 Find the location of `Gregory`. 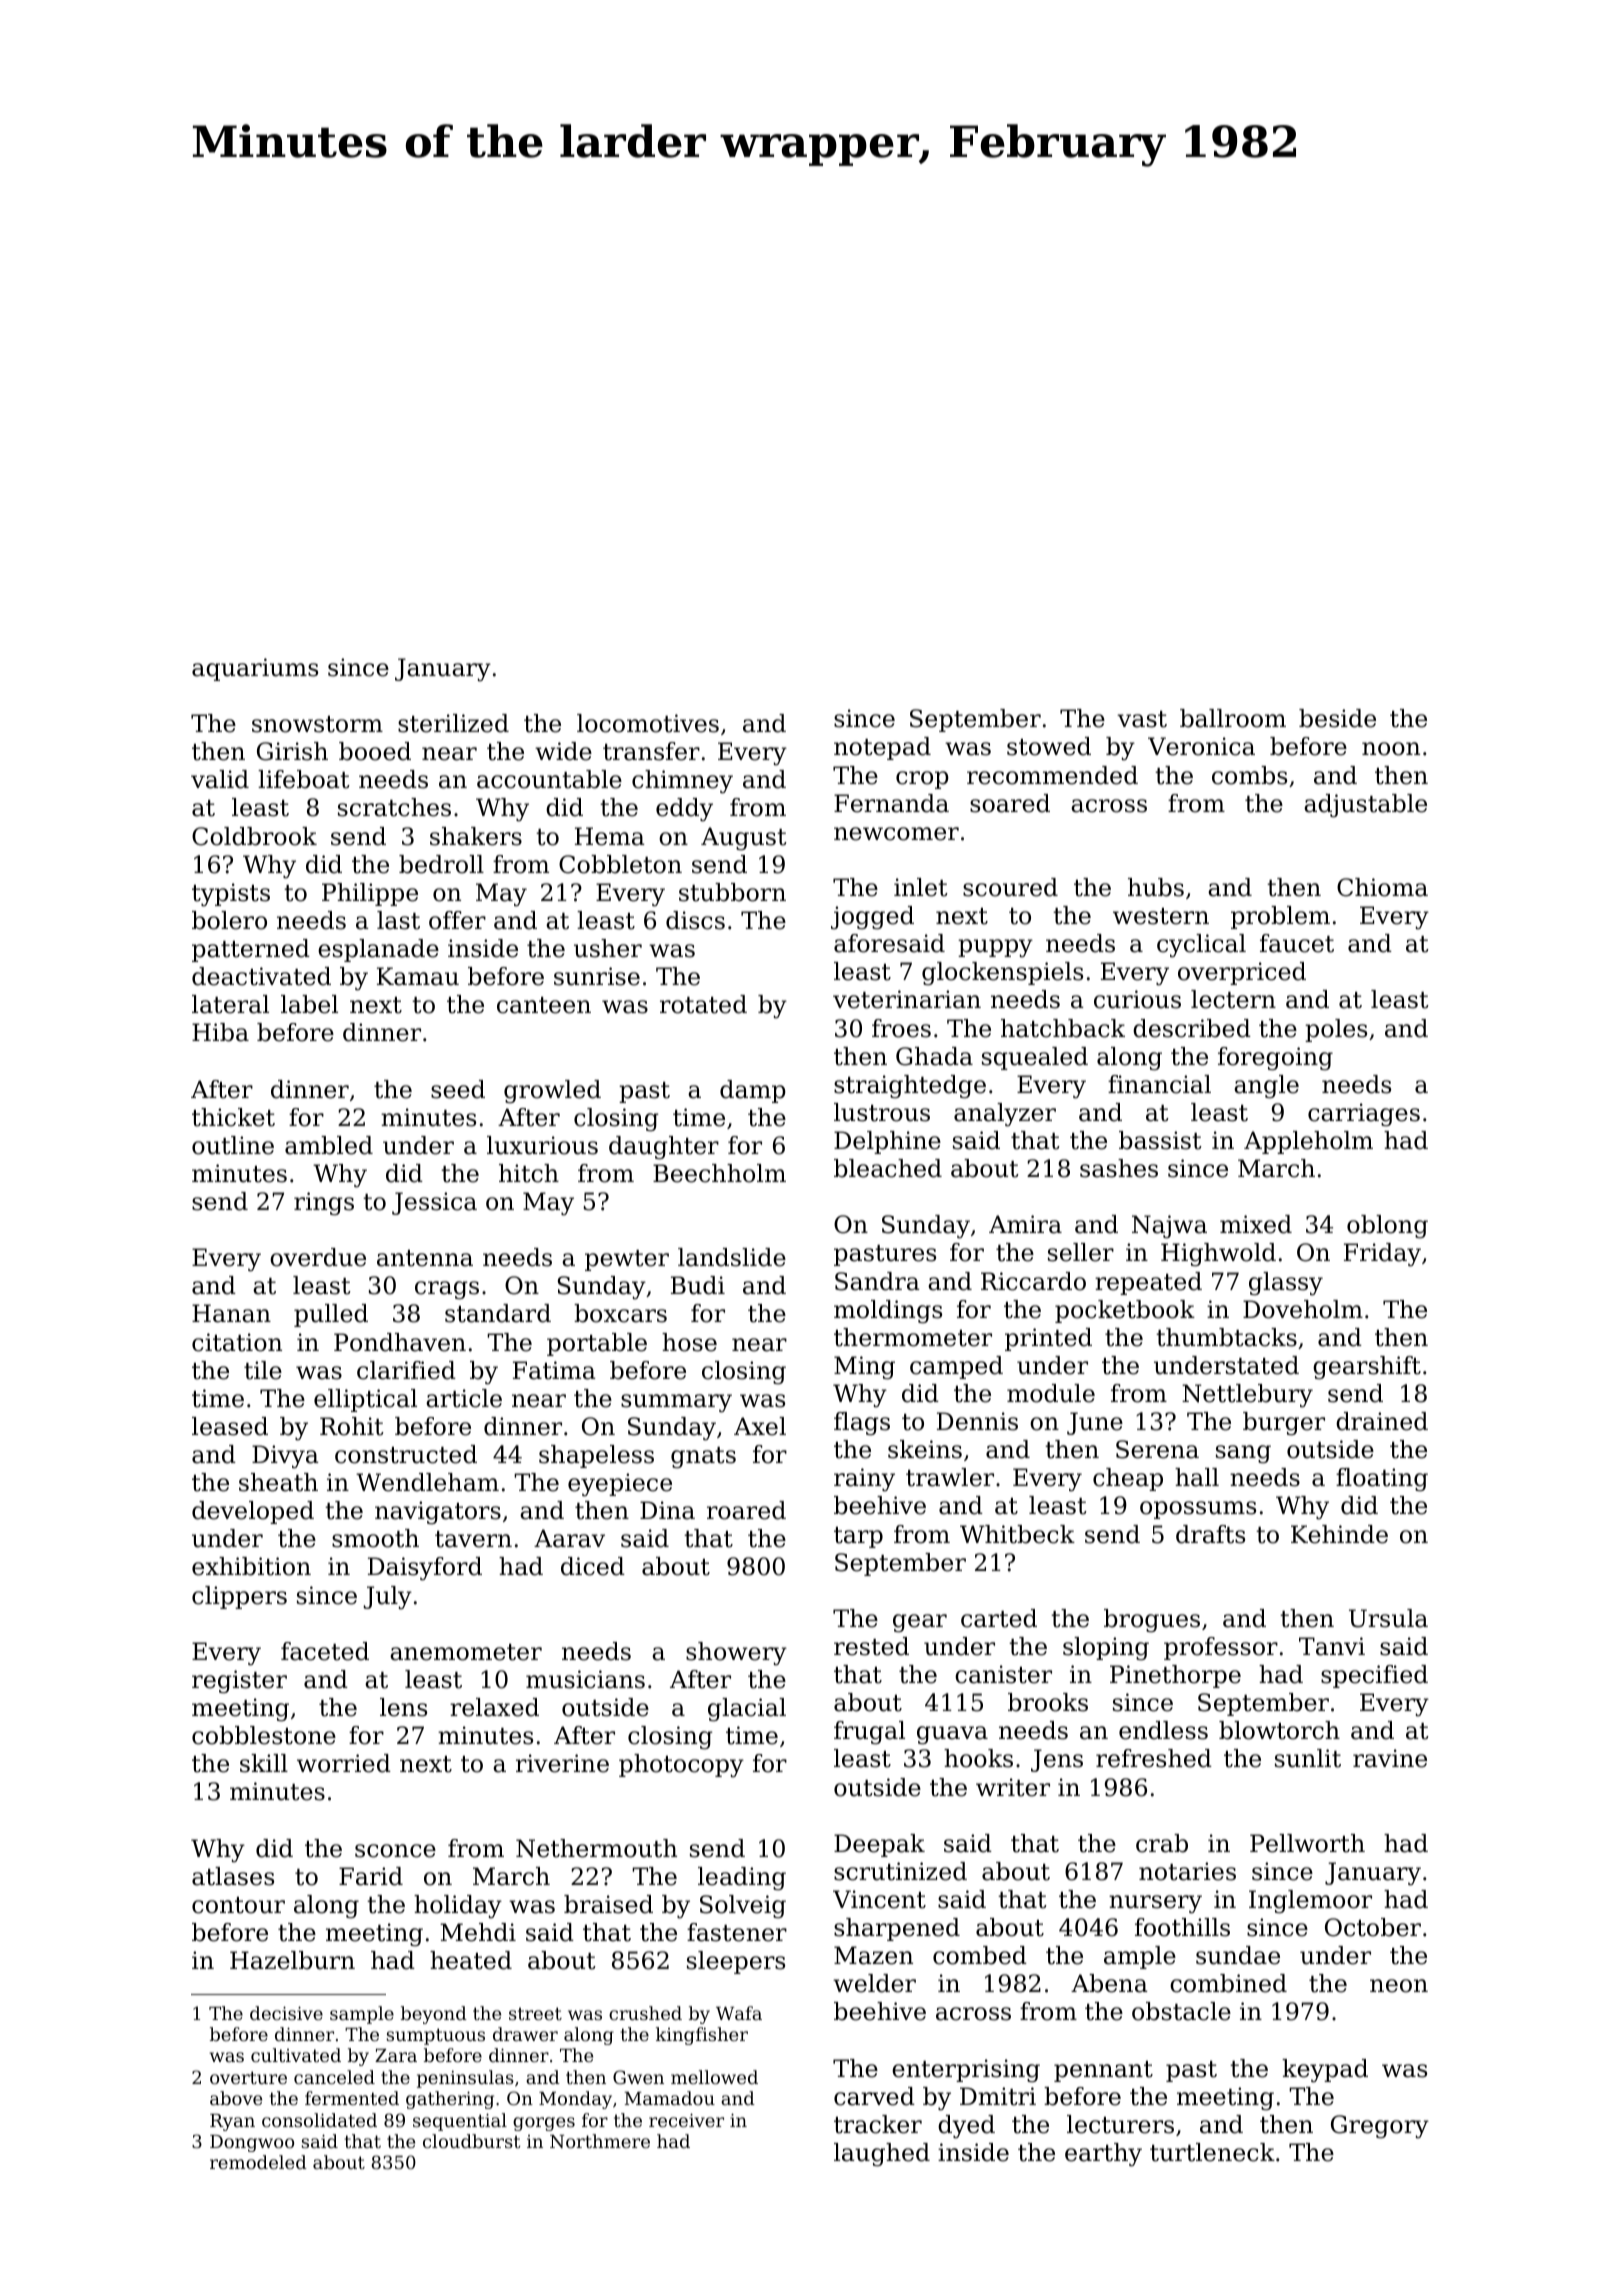

Gregory is located at coordinates (1380, 2126).
